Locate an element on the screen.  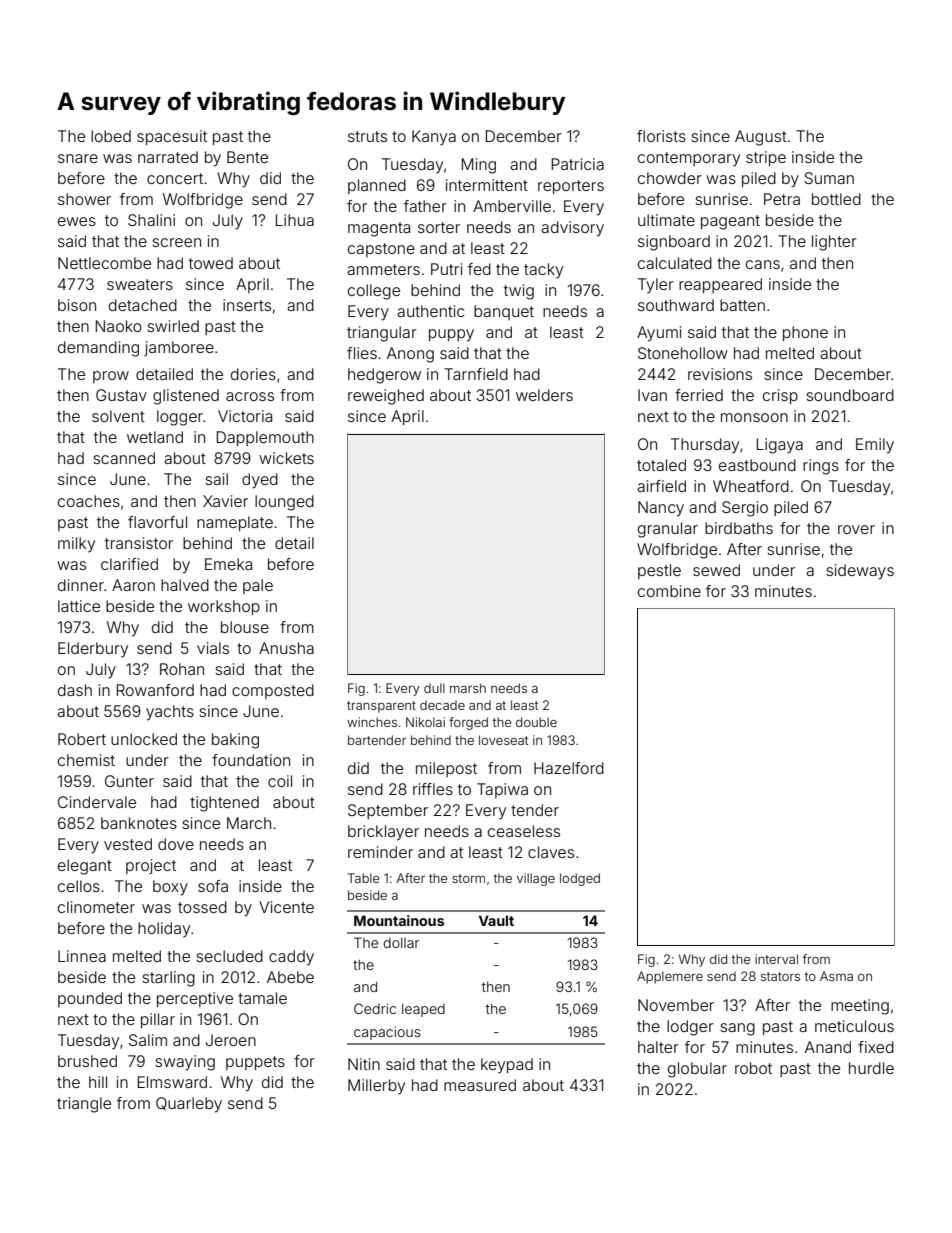
elegant is located at coordinates (85, 867).
